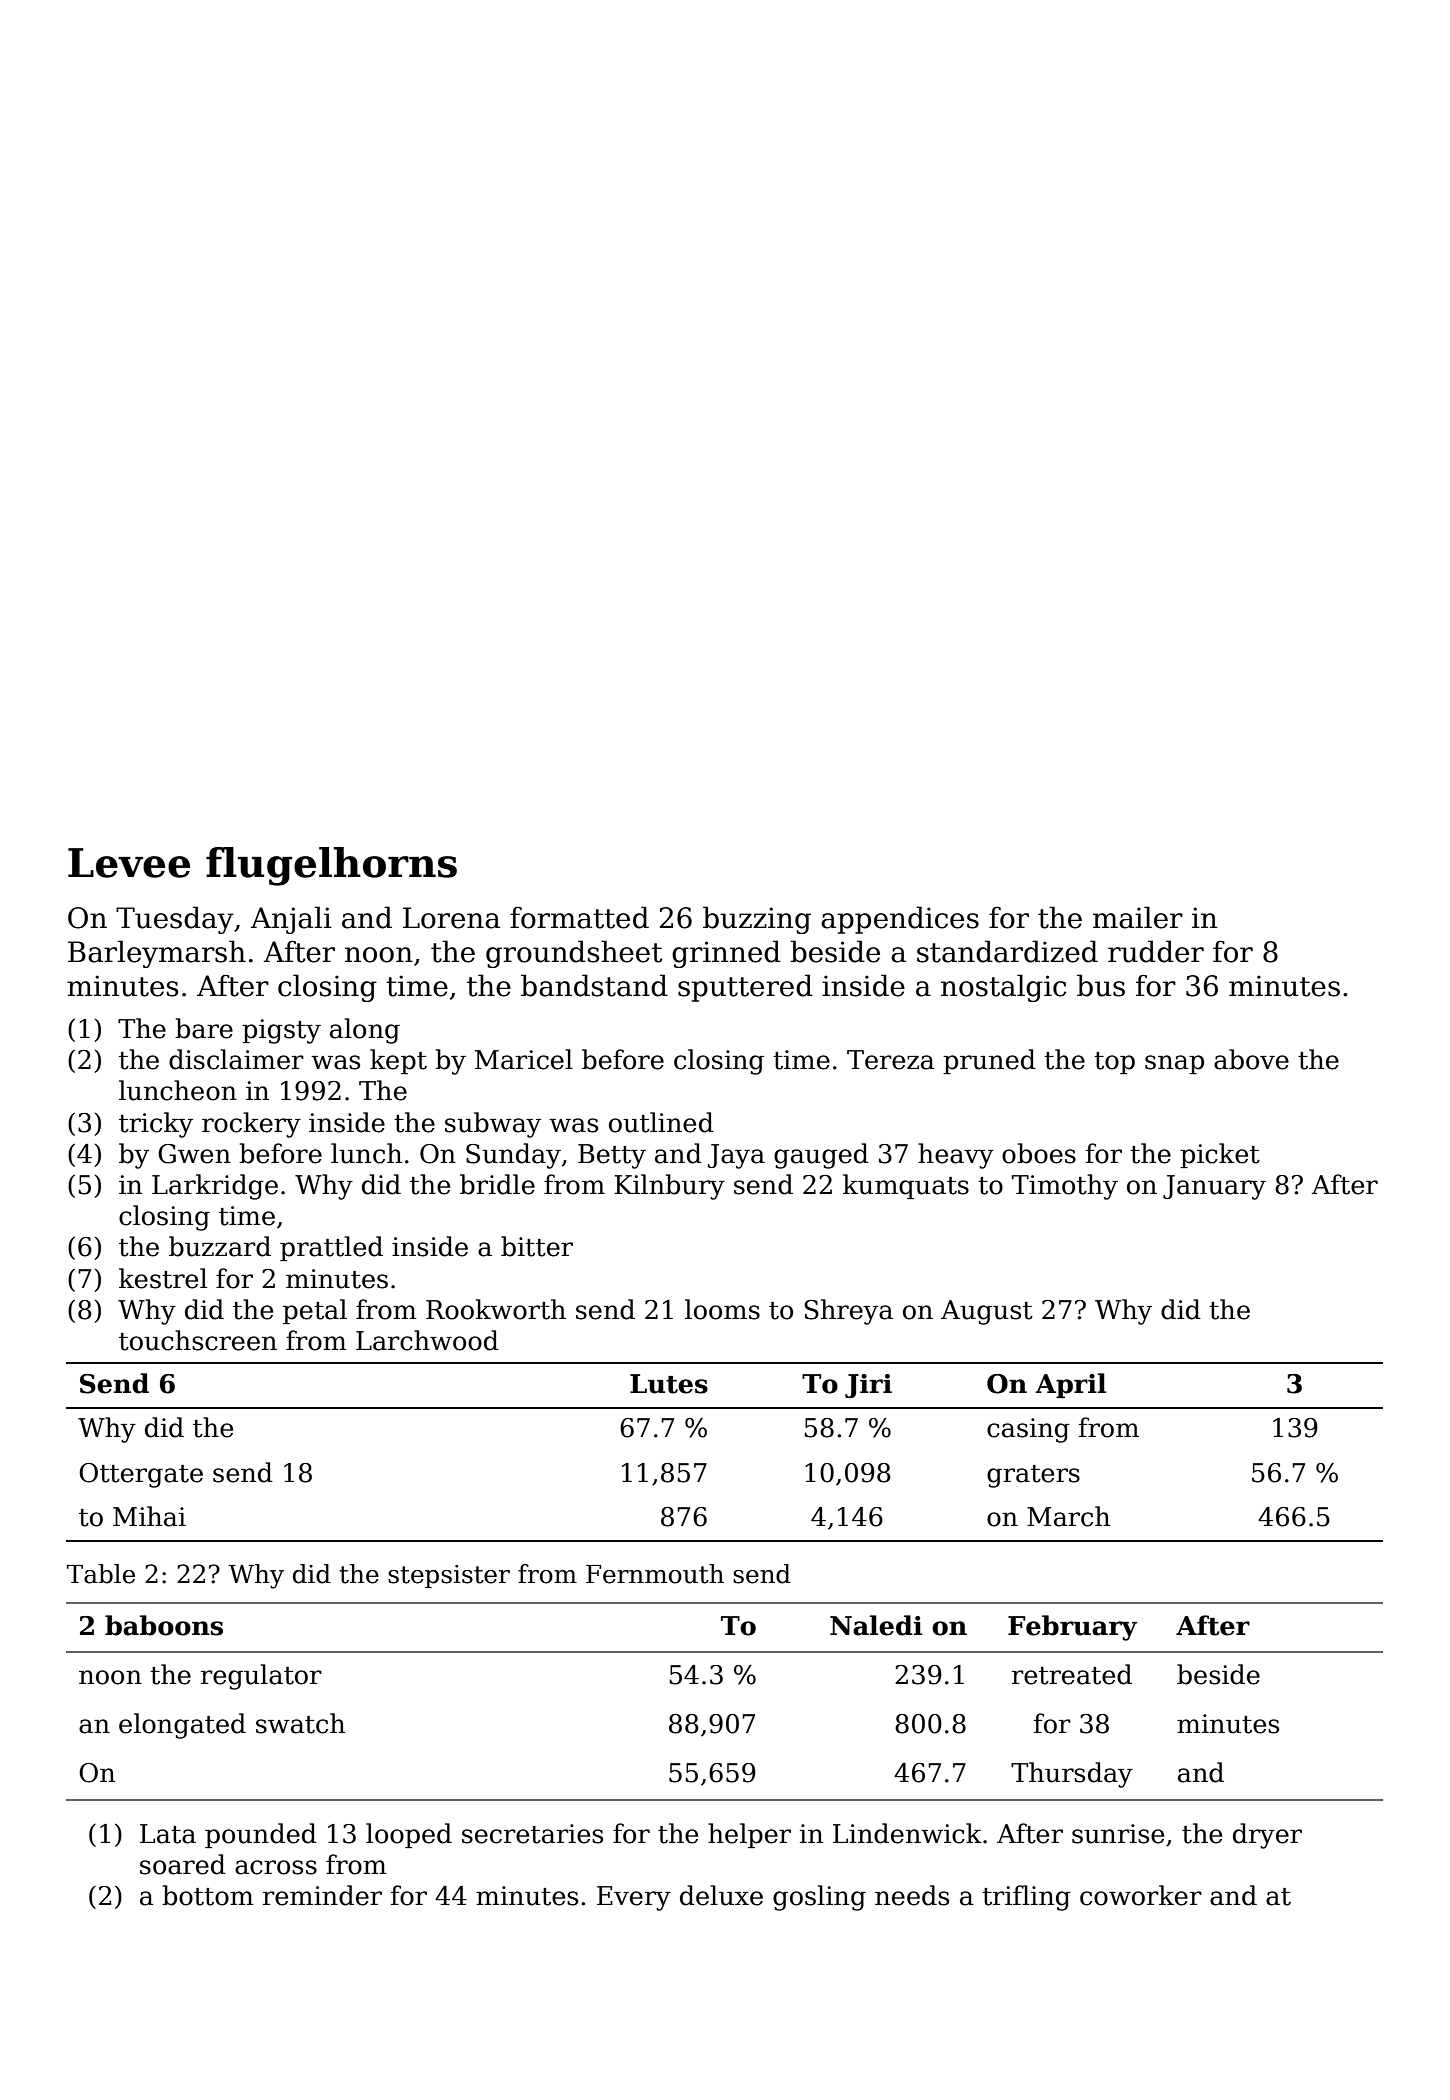  Describe the element at coordinates (156, 1125) in the screenshot. I see `tricky` at that location.
